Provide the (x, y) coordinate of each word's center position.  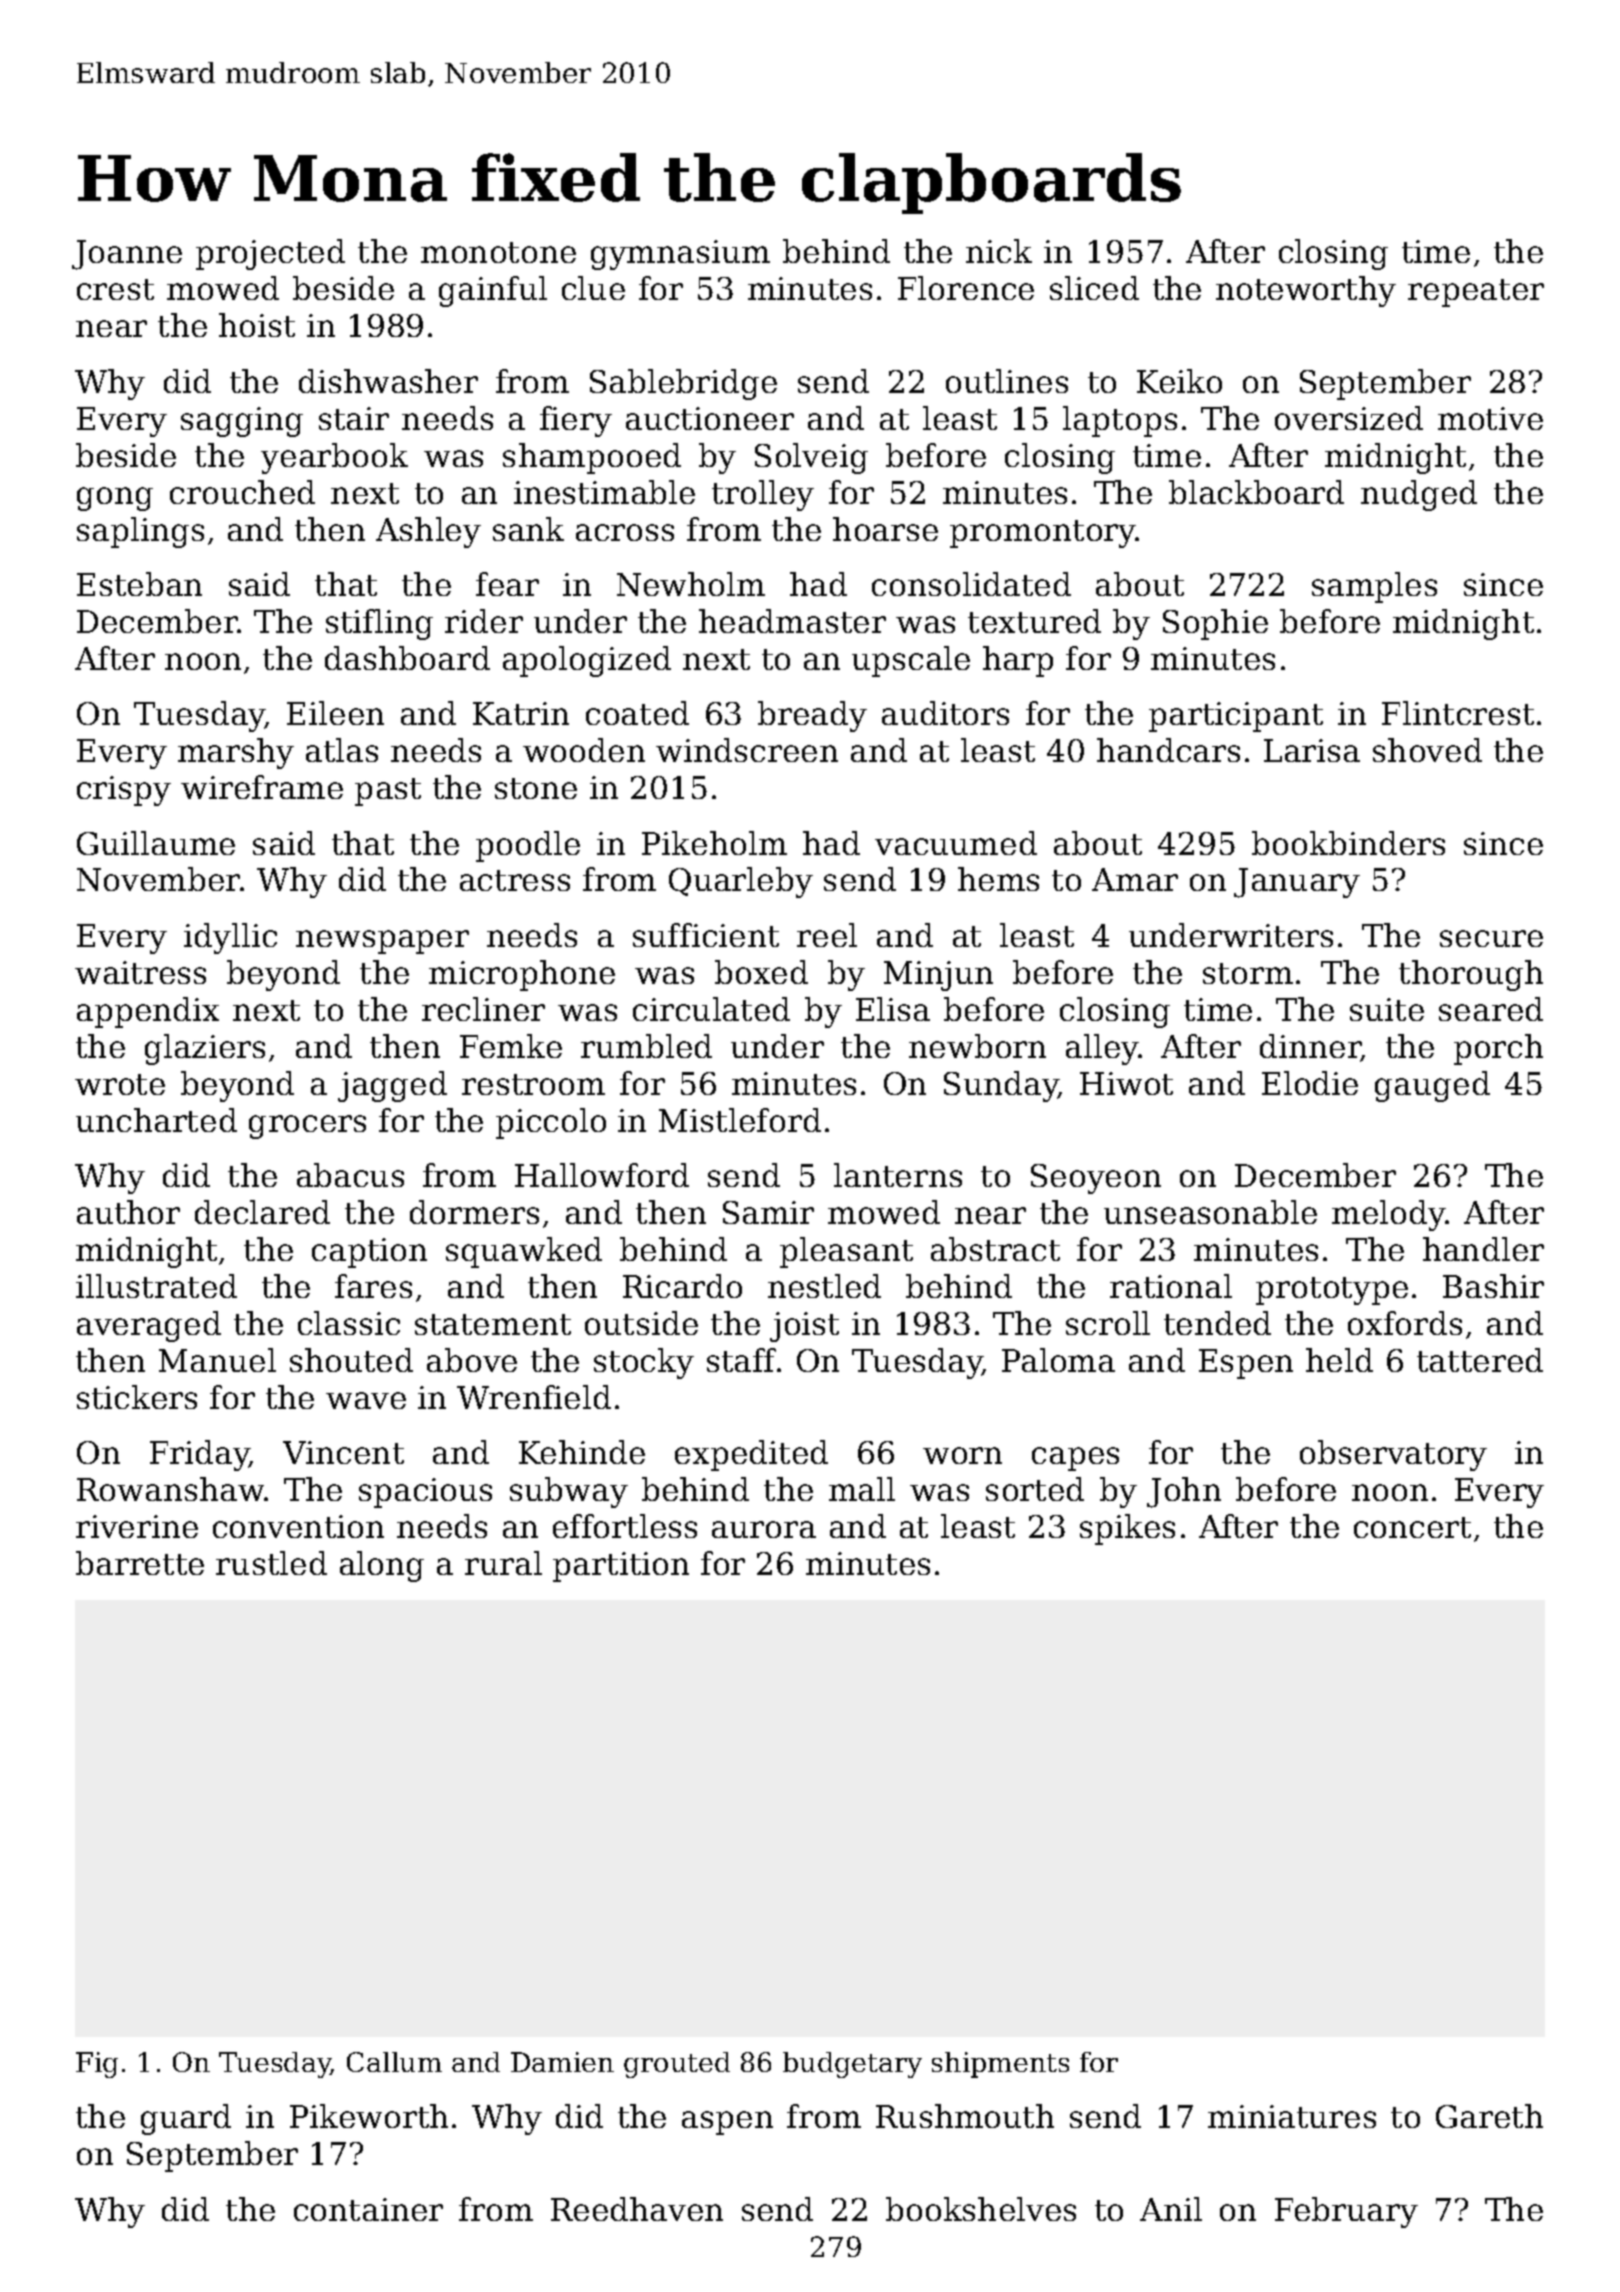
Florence (966, 288)
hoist (257, 325)
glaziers (205, 1049)
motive (1490, 418)
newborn (977, 1046)
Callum (394, 2062)
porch (1498, 1049)
